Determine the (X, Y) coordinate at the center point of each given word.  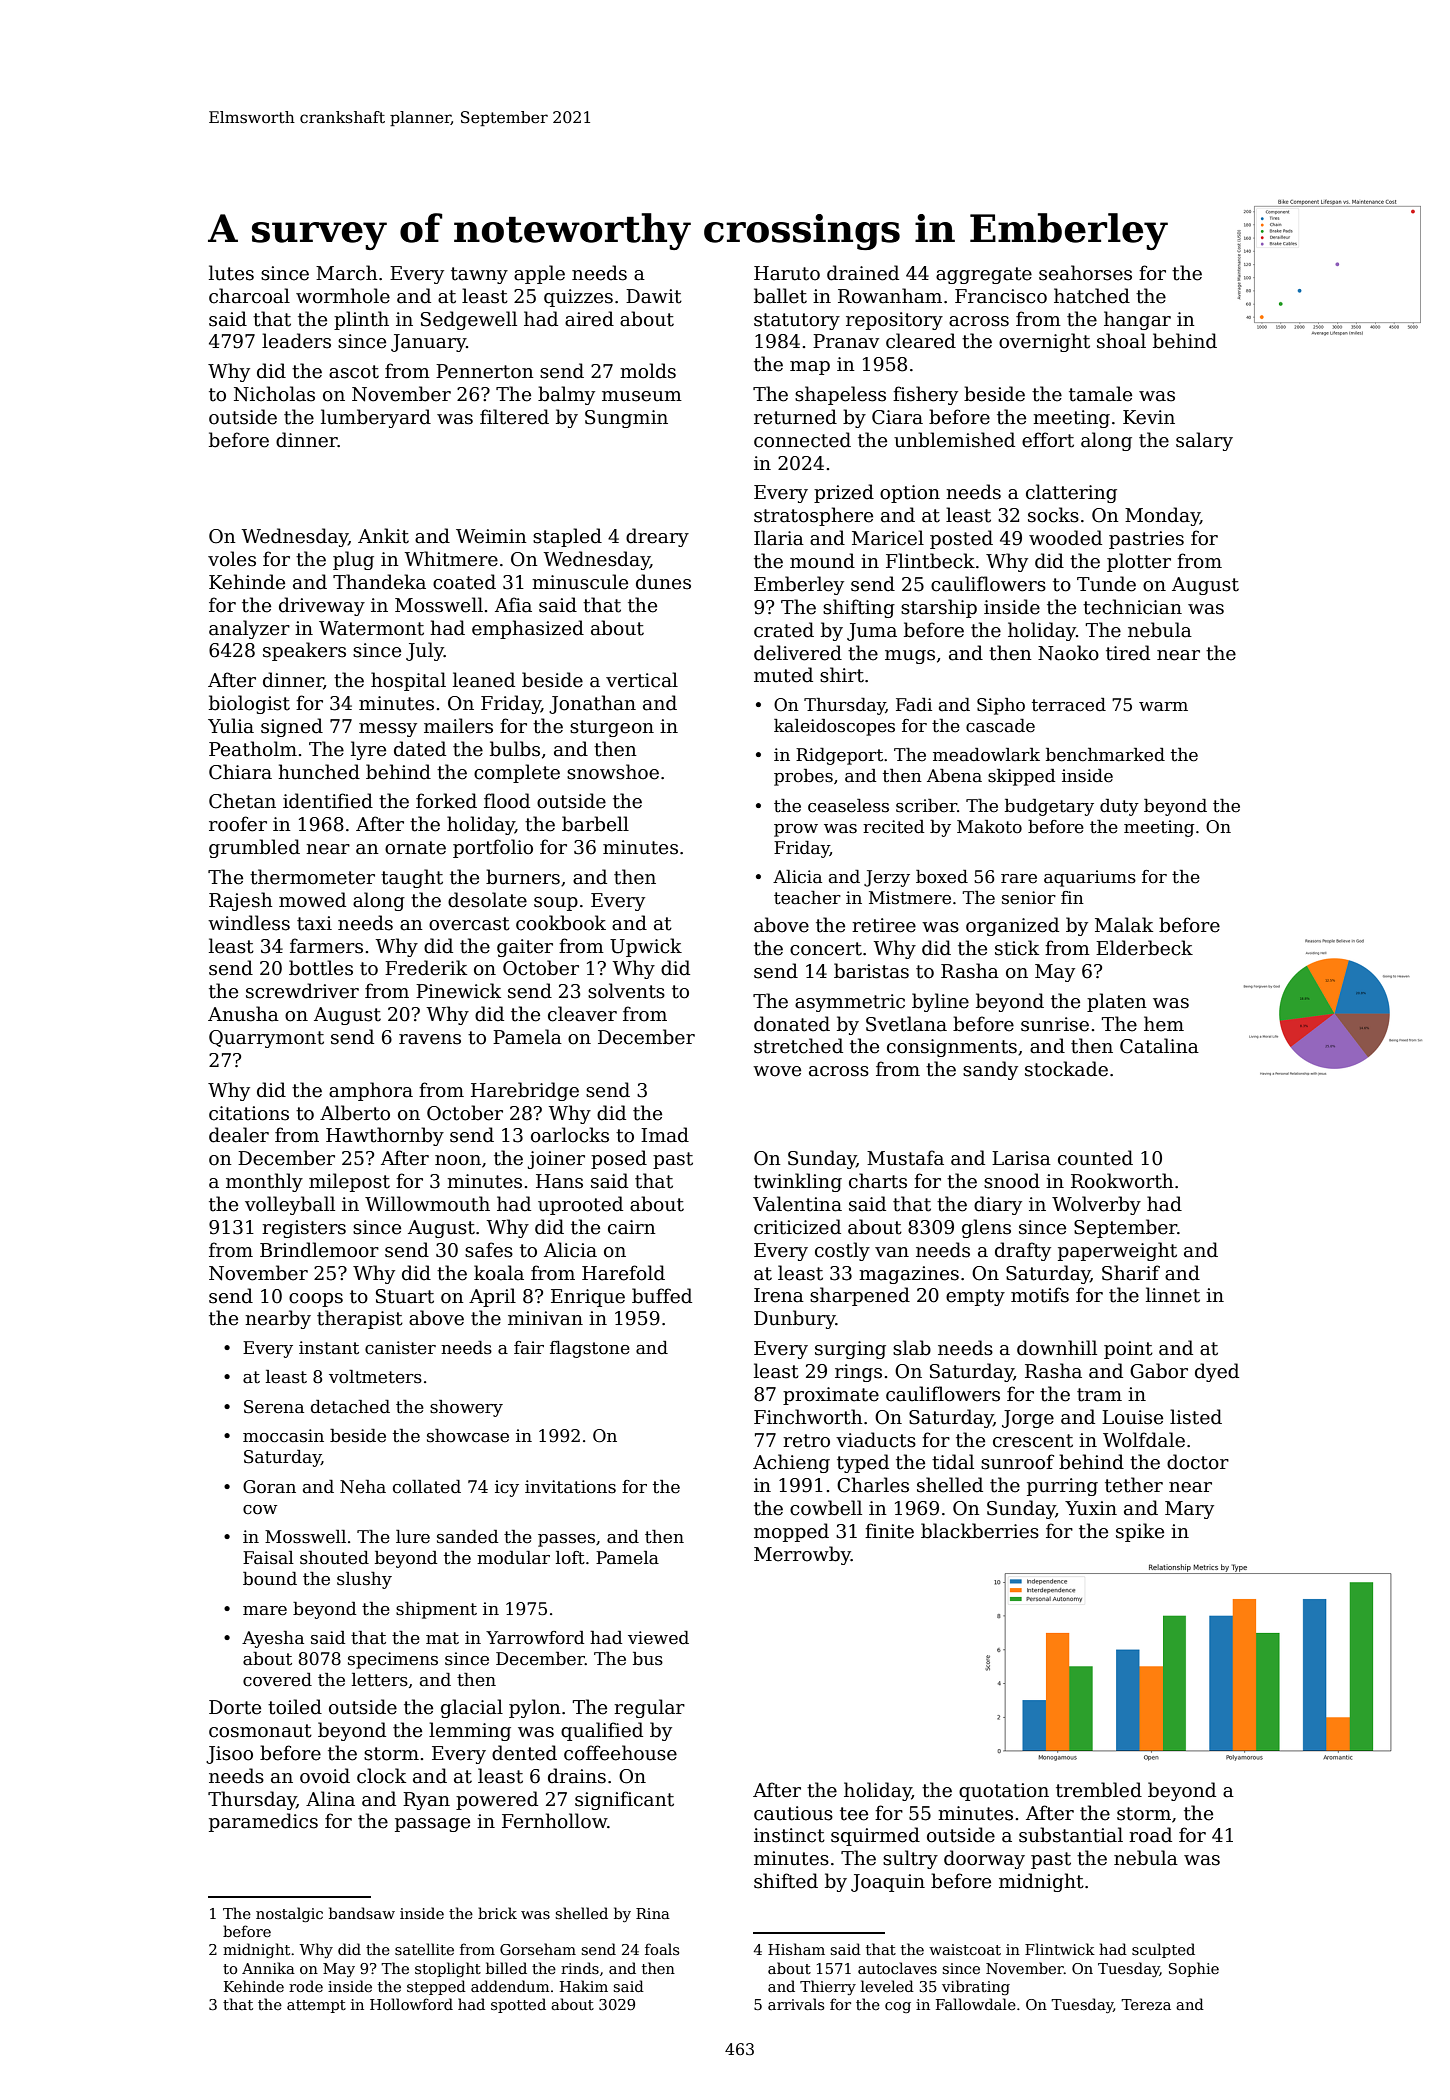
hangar (1137, 320)
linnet (1173, 1295)
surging (850, 1350)
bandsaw (362, 1913)
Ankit (383, 536)
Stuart (405, 1296)
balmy (566, 395)
